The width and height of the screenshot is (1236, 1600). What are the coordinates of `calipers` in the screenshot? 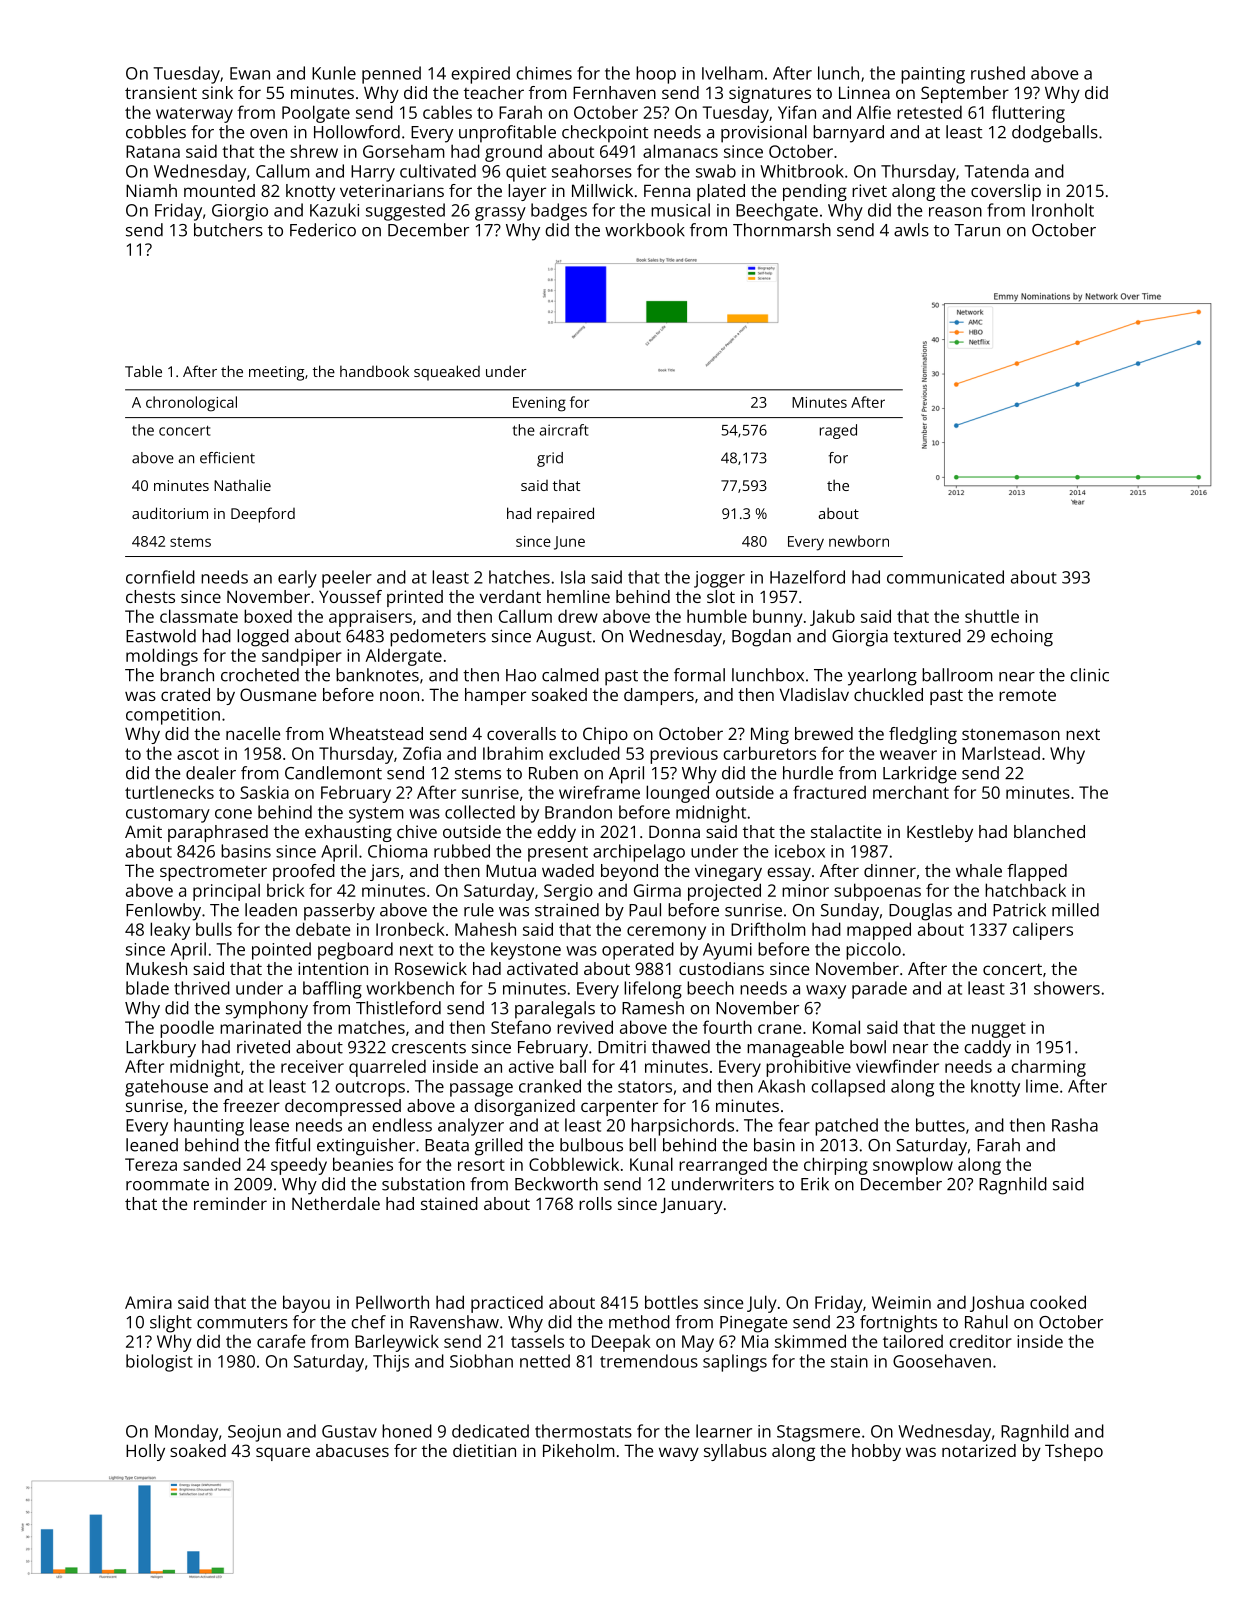 It's located at (1043, 931).
